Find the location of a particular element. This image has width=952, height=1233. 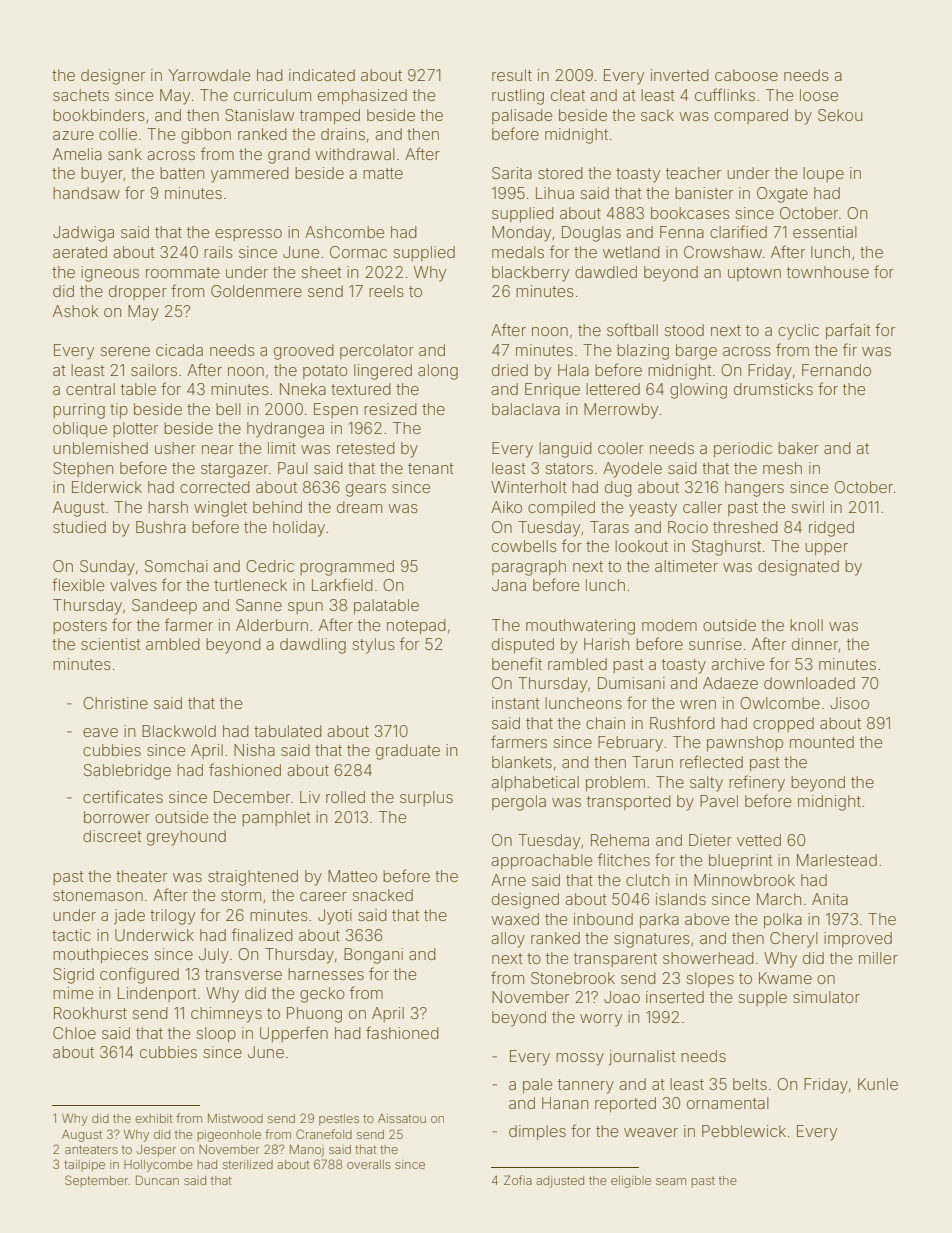

compiled is located at coordinates (561, 508).
